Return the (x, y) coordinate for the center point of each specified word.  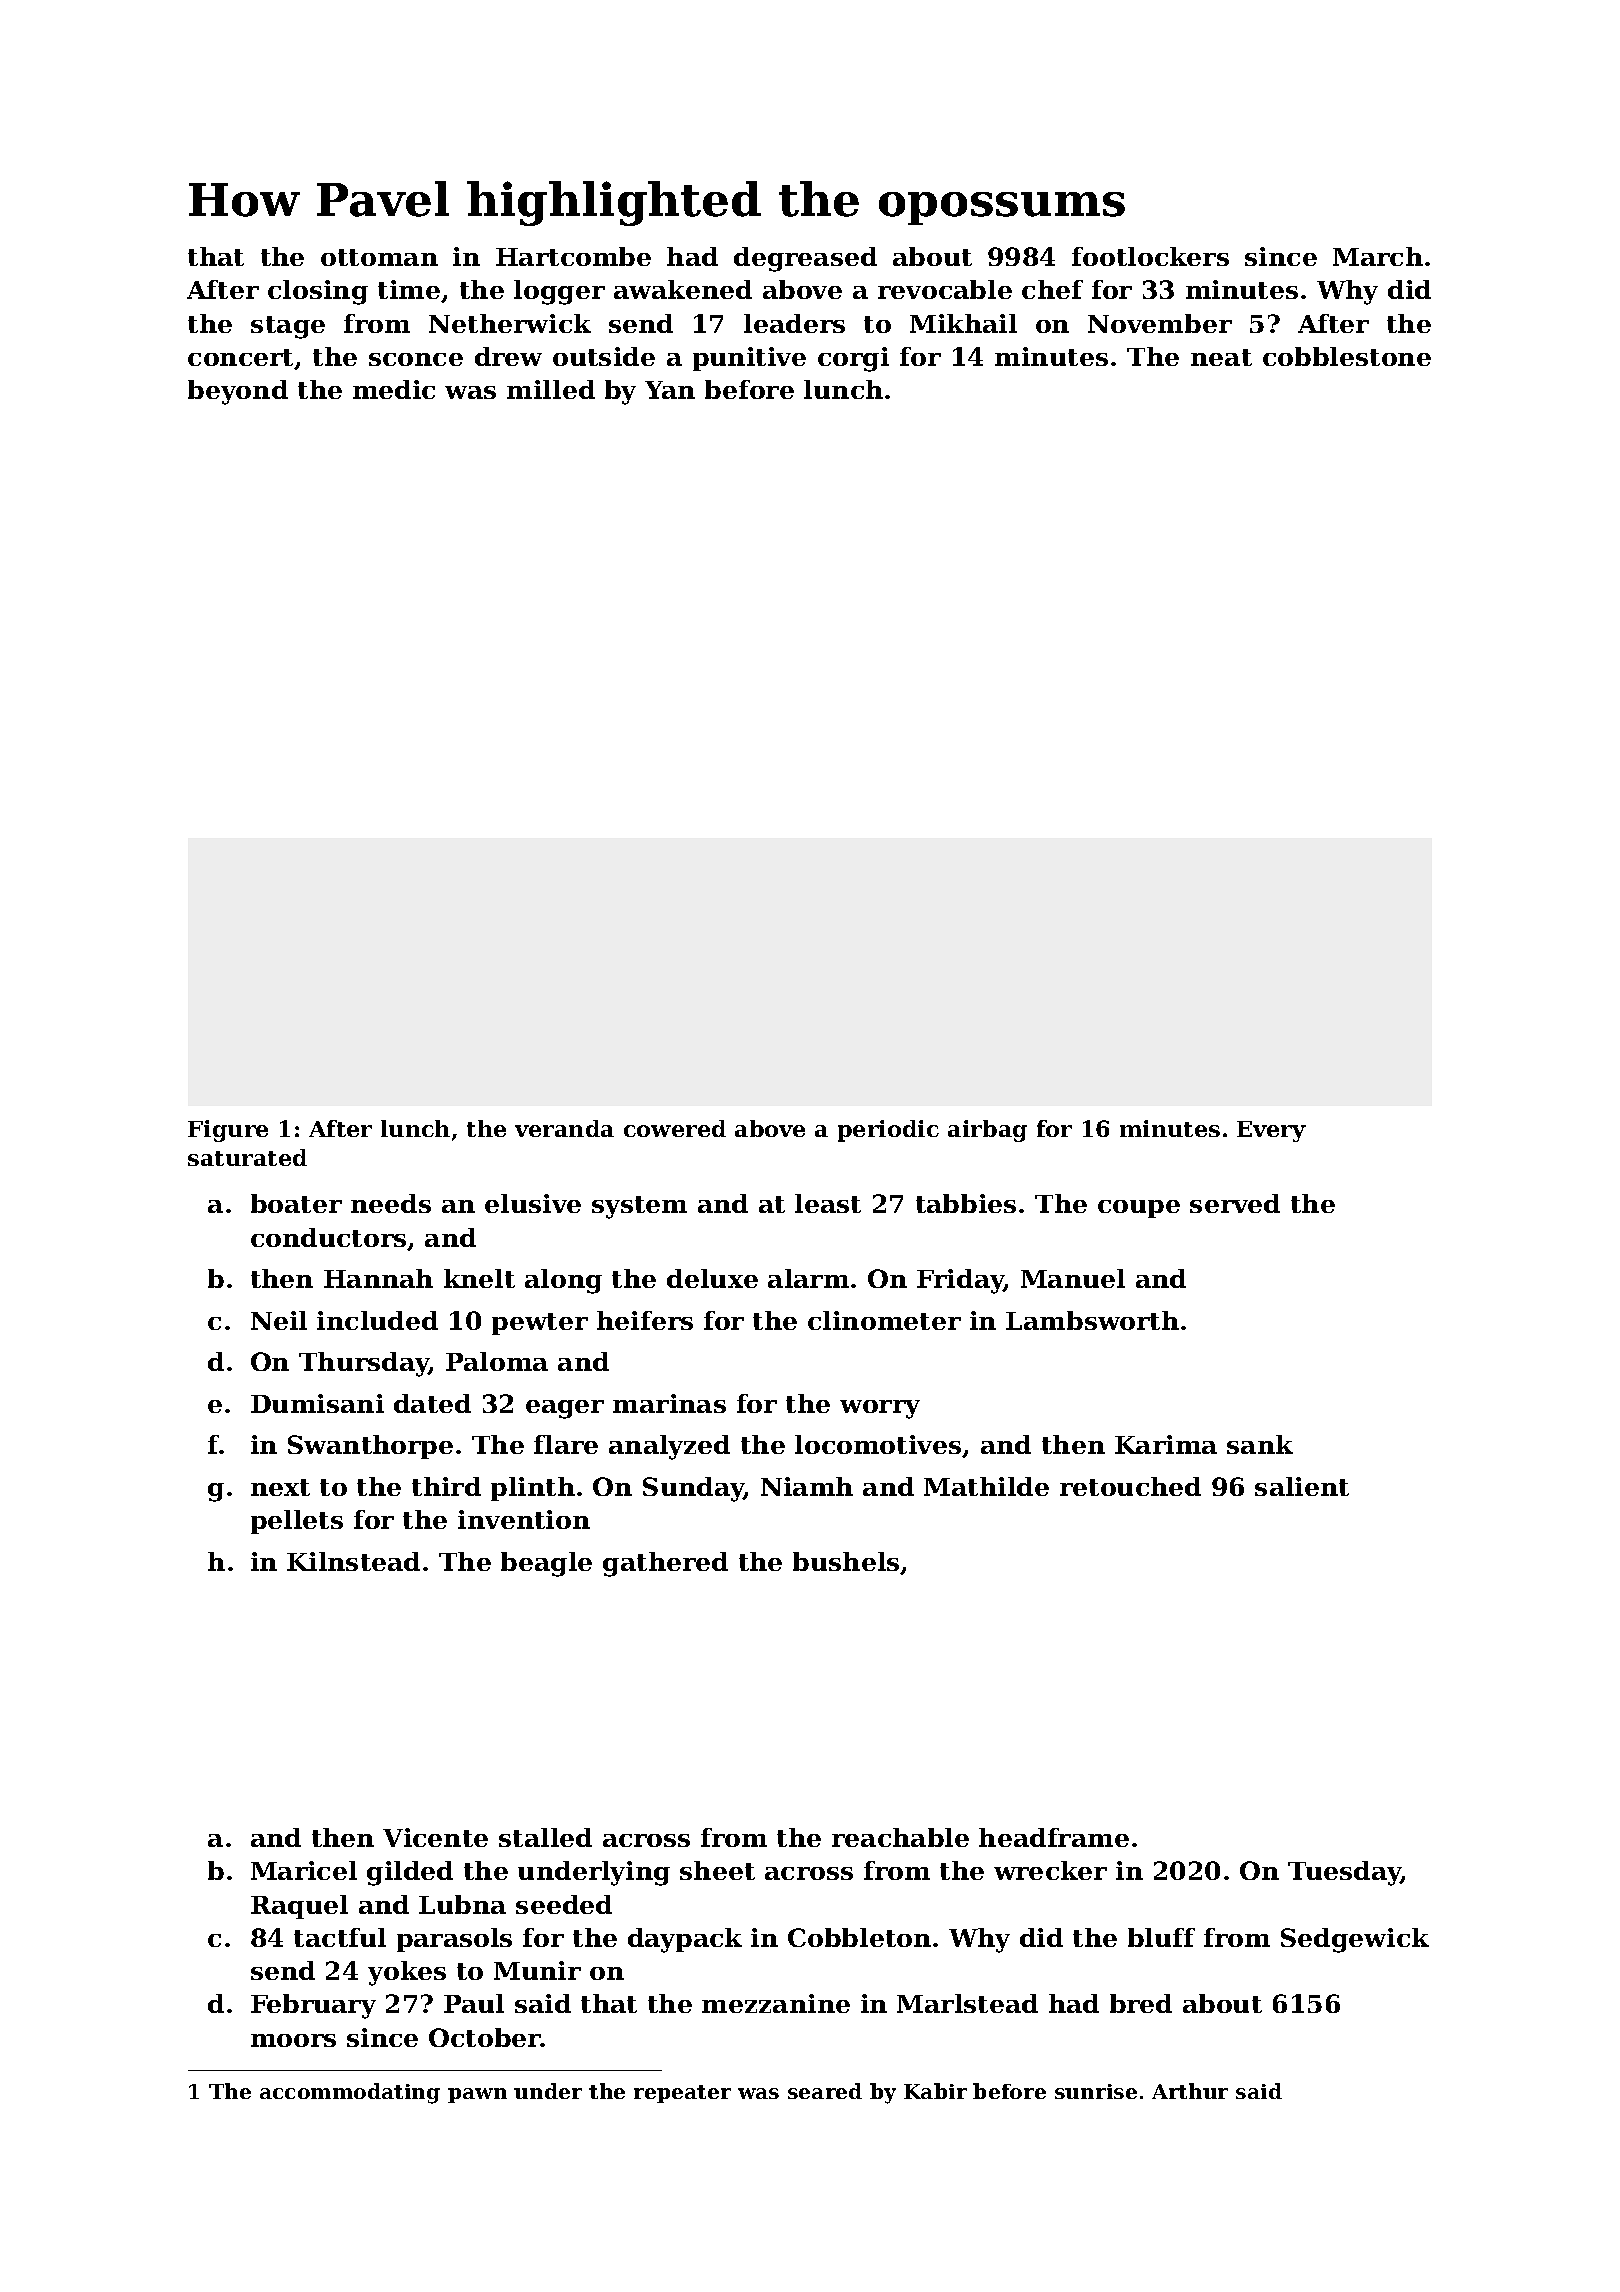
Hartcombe (573, 256)
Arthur (1190, 2091)
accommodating (350, 2093)
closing (318, 292)
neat (1221, 357)
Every (1271, 1131)
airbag (987, 1131)
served (1235, 1203)
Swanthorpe (370, 1447)
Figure (228, 1131)
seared (825, 2091)
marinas (669, 1403)
